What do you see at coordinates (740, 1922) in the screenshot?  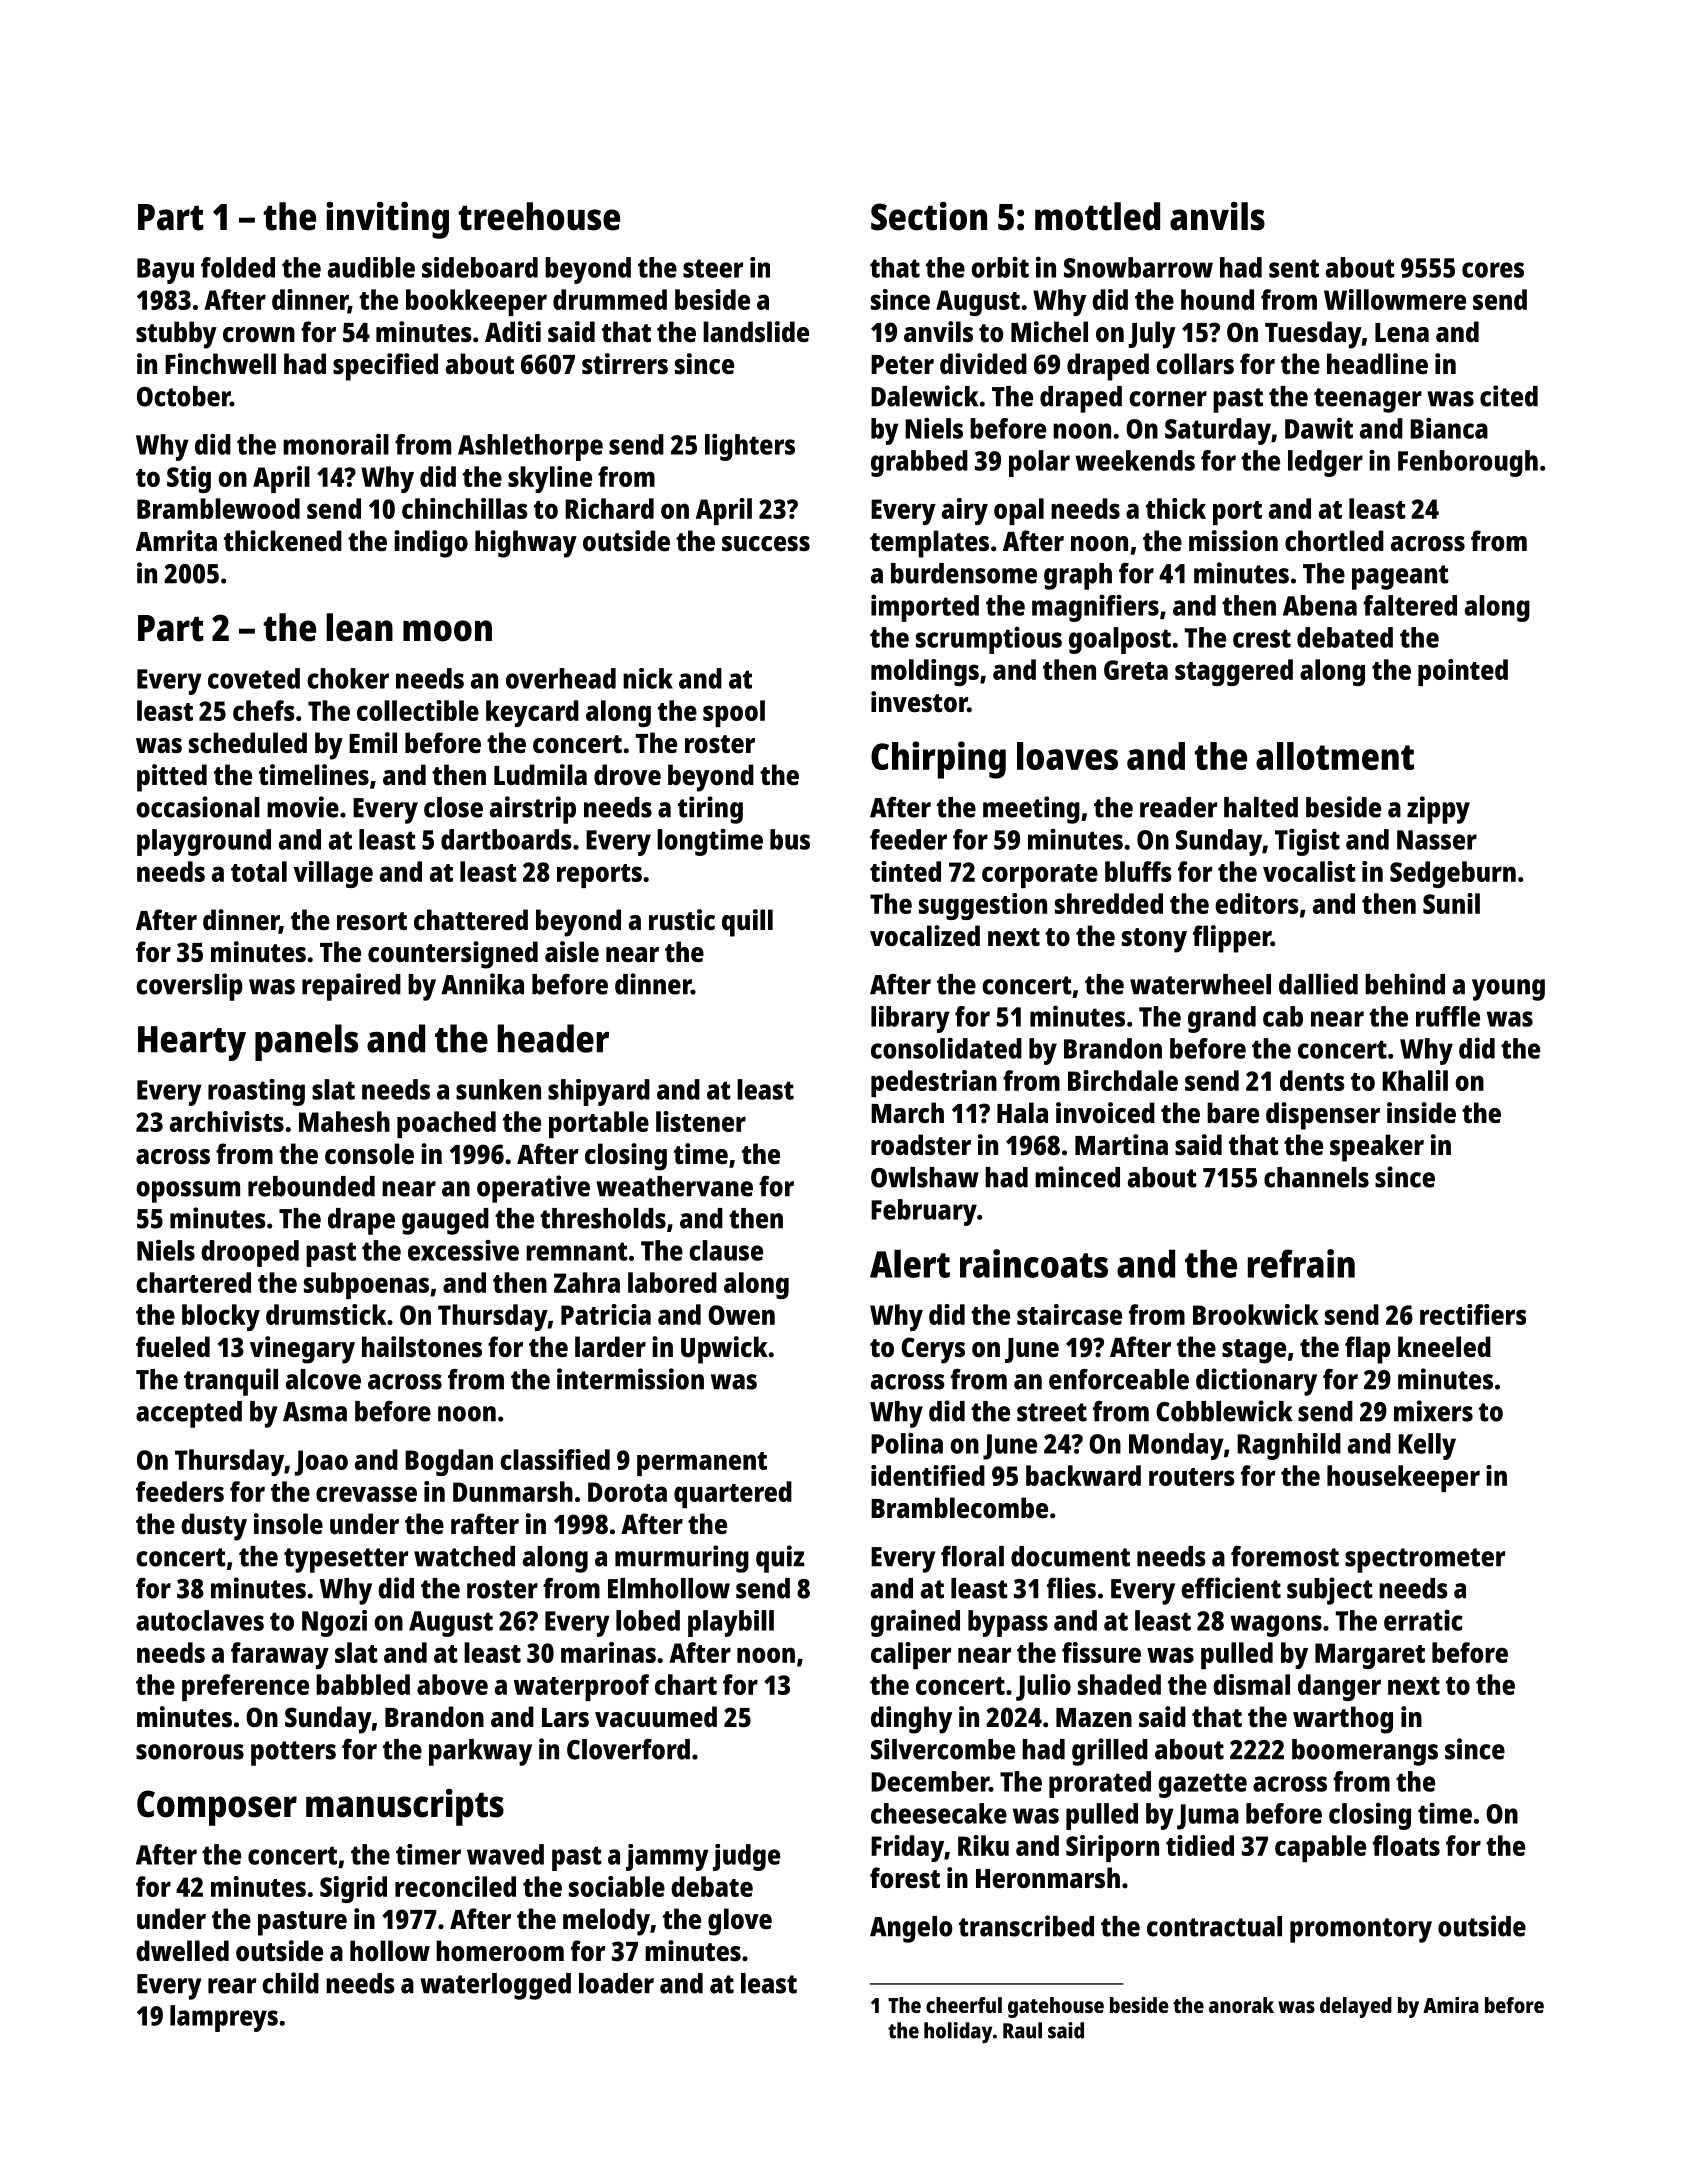 I see `glove` at bounding box center [740, 1922].
